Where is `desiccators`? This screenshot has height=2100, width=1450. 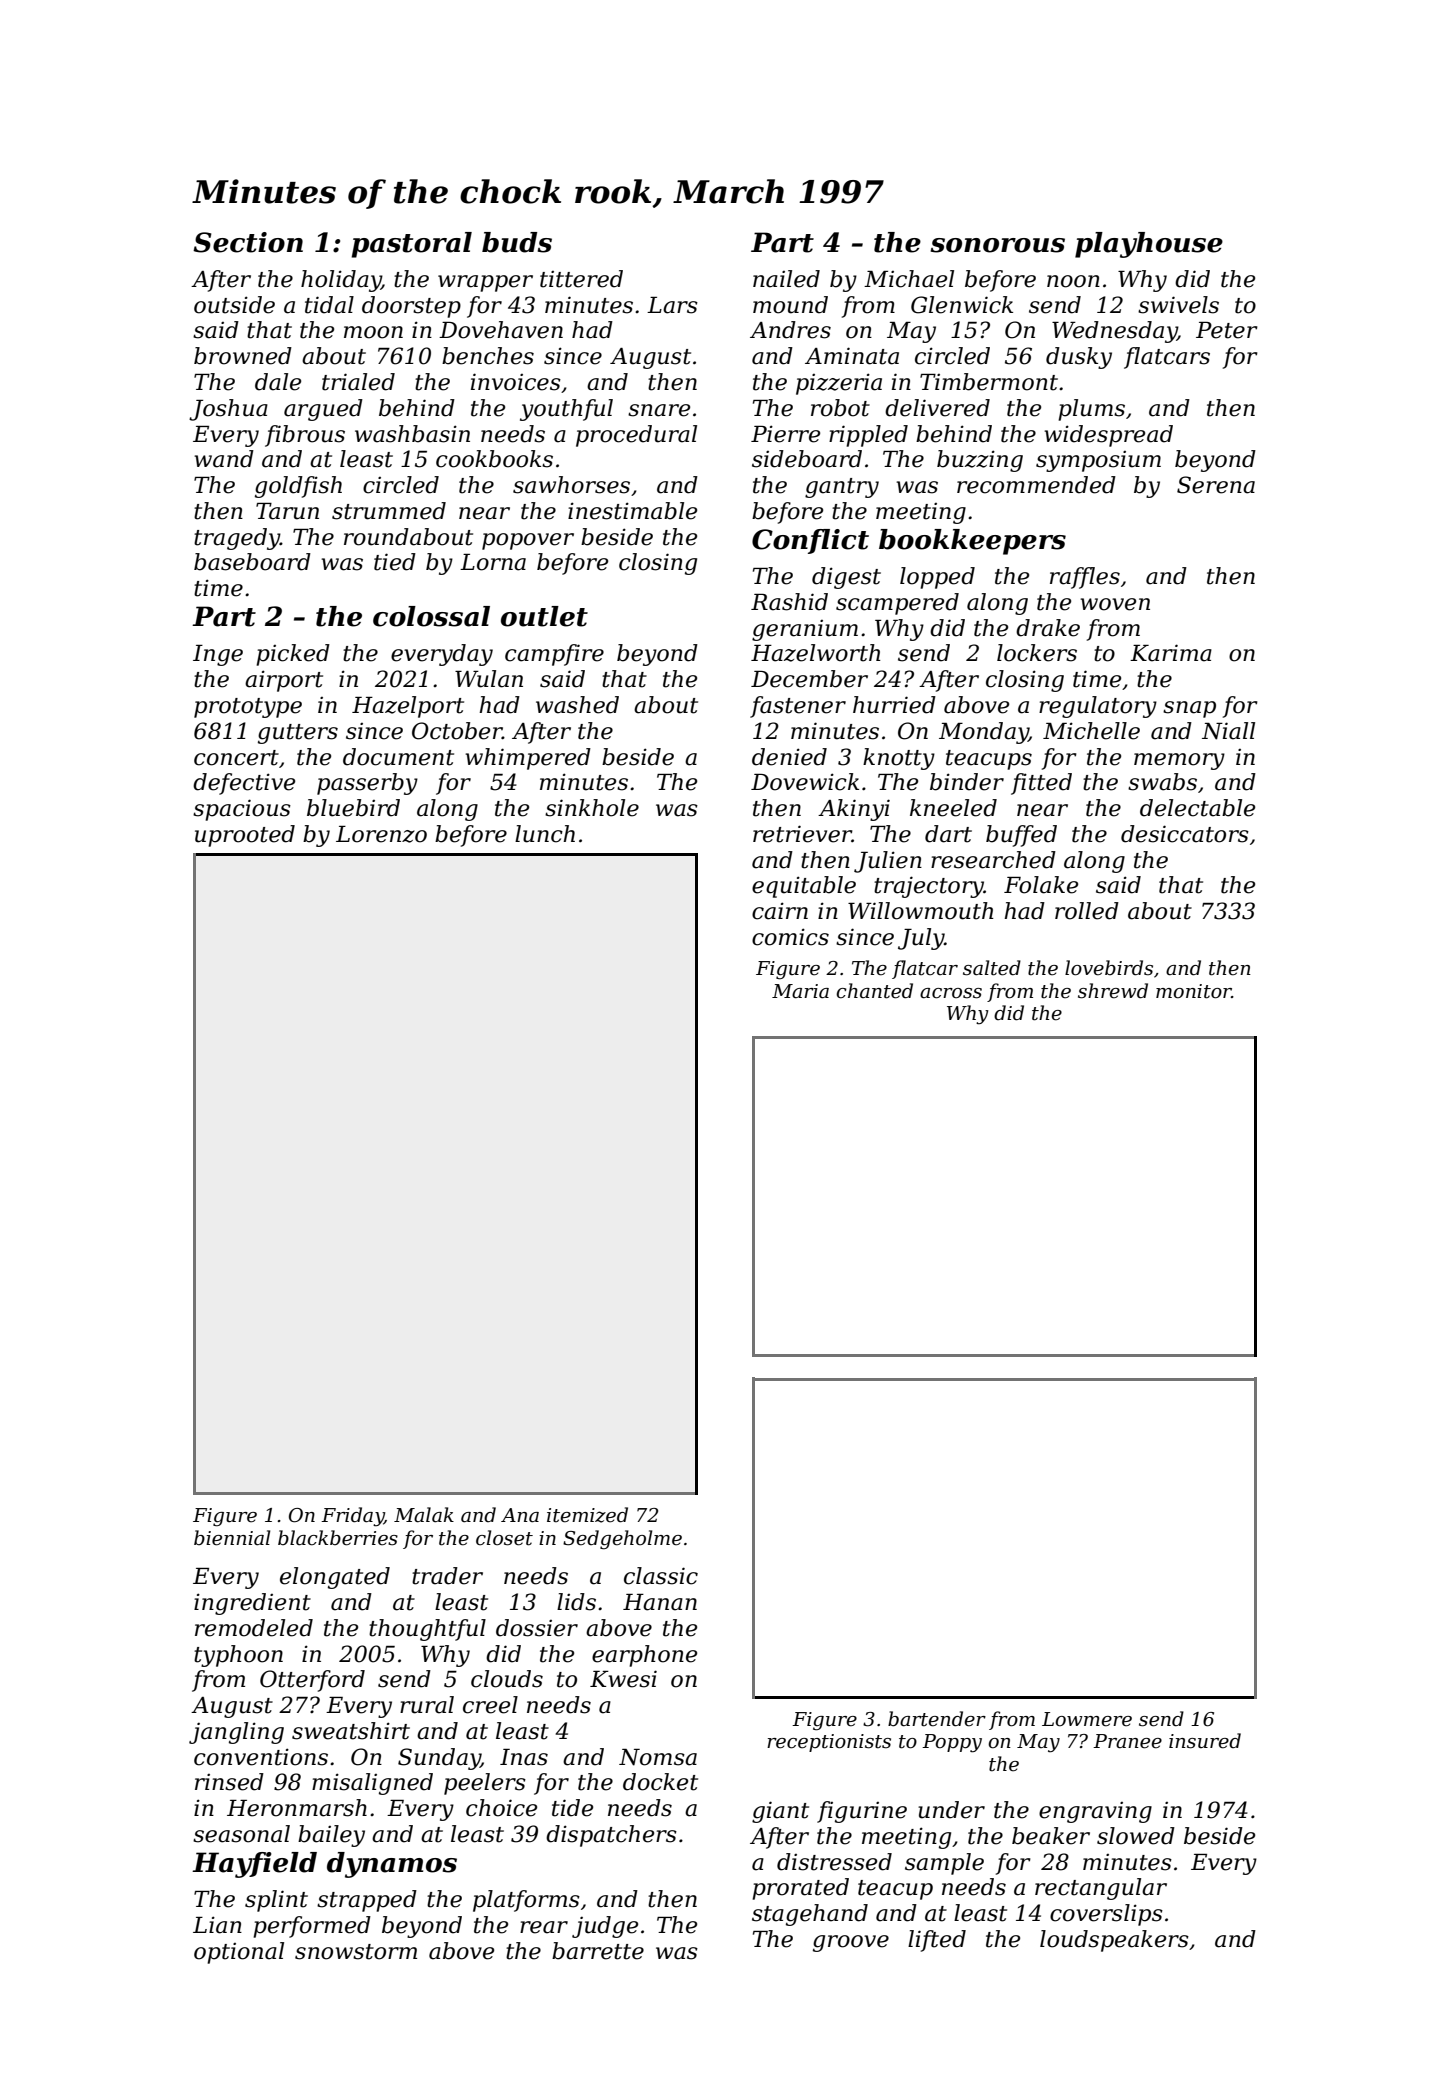
desiccators is located at coordinates (1185, 834).
